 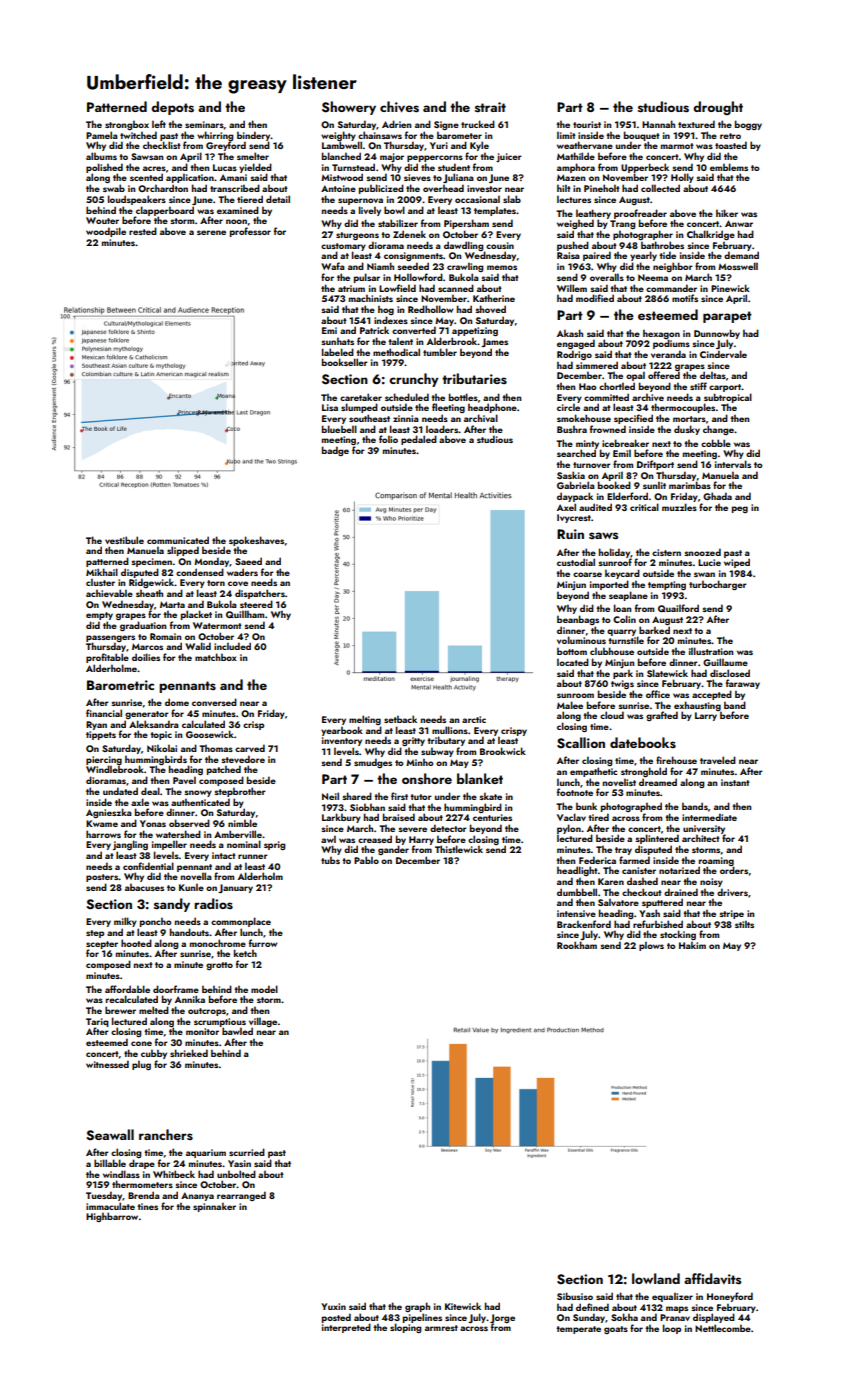 I want to click on posted, so click(x=336, y=1318).
